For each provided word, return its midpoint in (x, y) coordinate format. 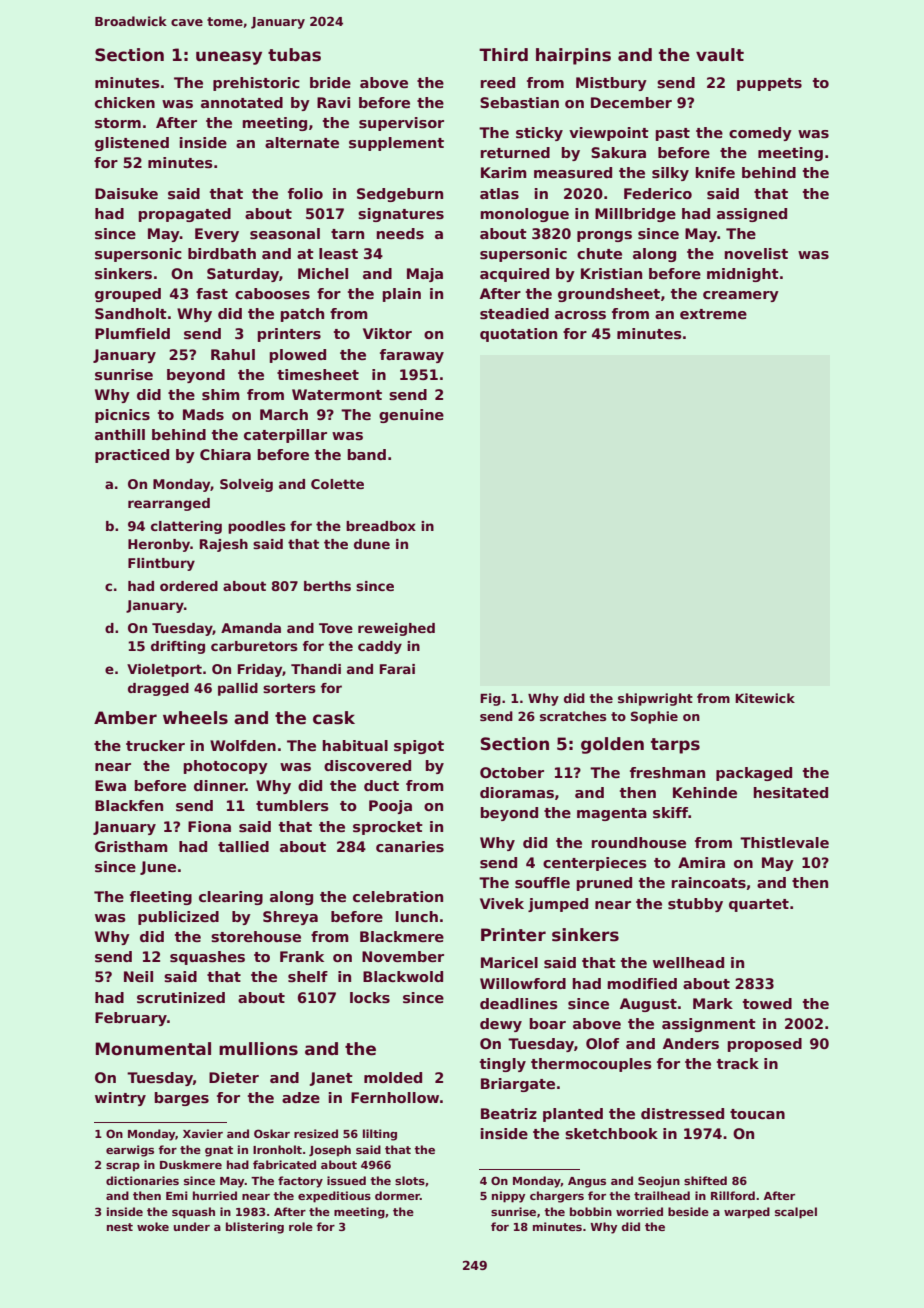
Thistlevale (784, 842)
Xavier (203, 1133)
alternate (302, 142)
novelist (756, 253)
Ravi (333, 102)
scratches (573, 716)
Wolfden (243, 745)
